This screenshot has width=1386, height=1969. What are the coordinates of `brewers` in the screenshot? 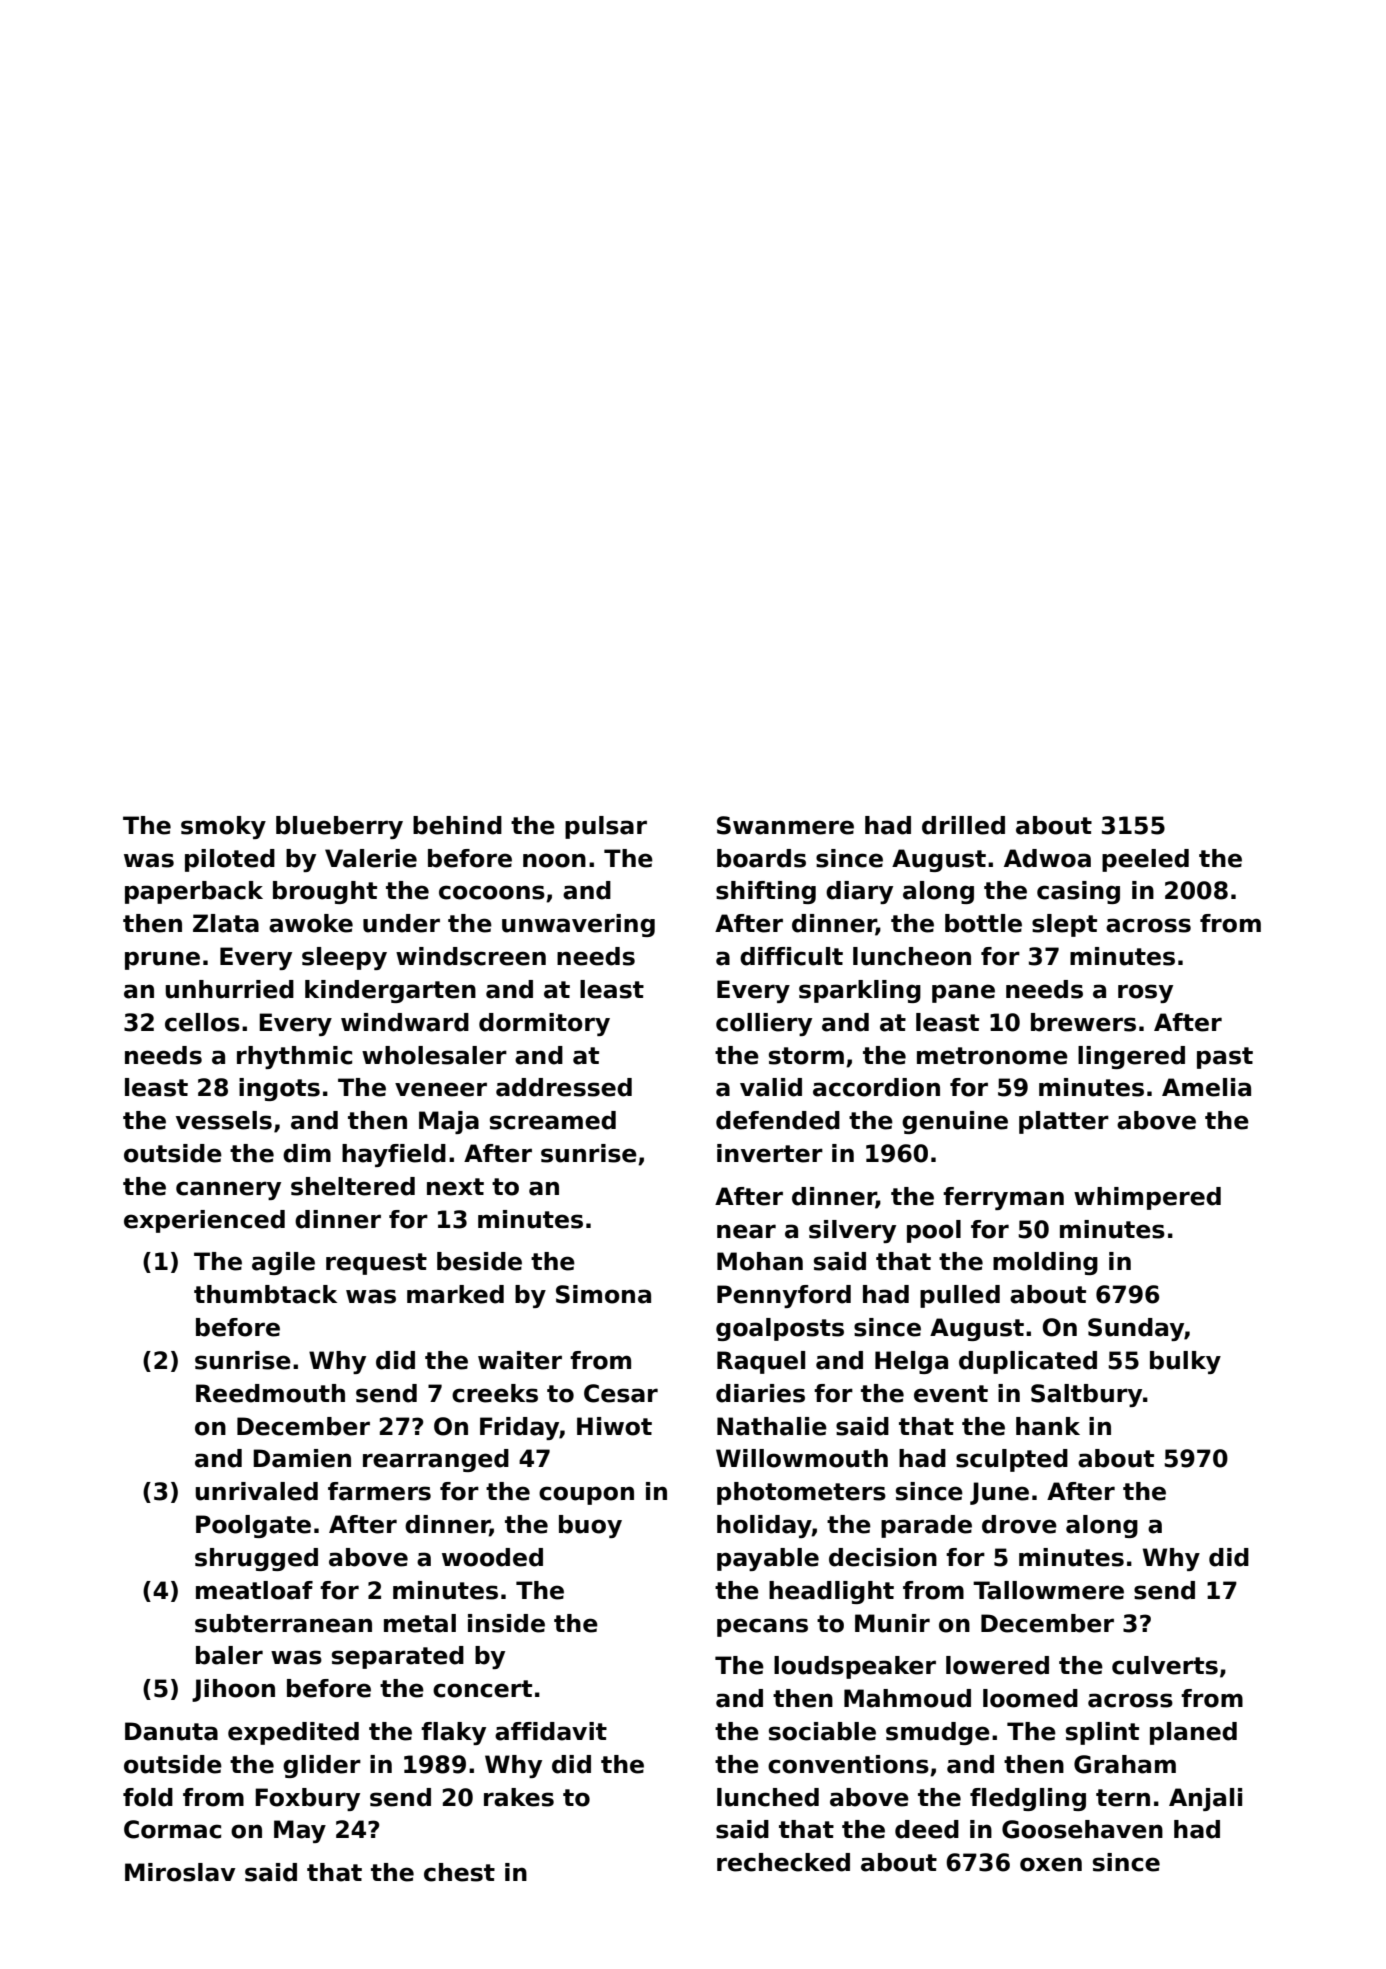 It's located at (1083, 1022).
